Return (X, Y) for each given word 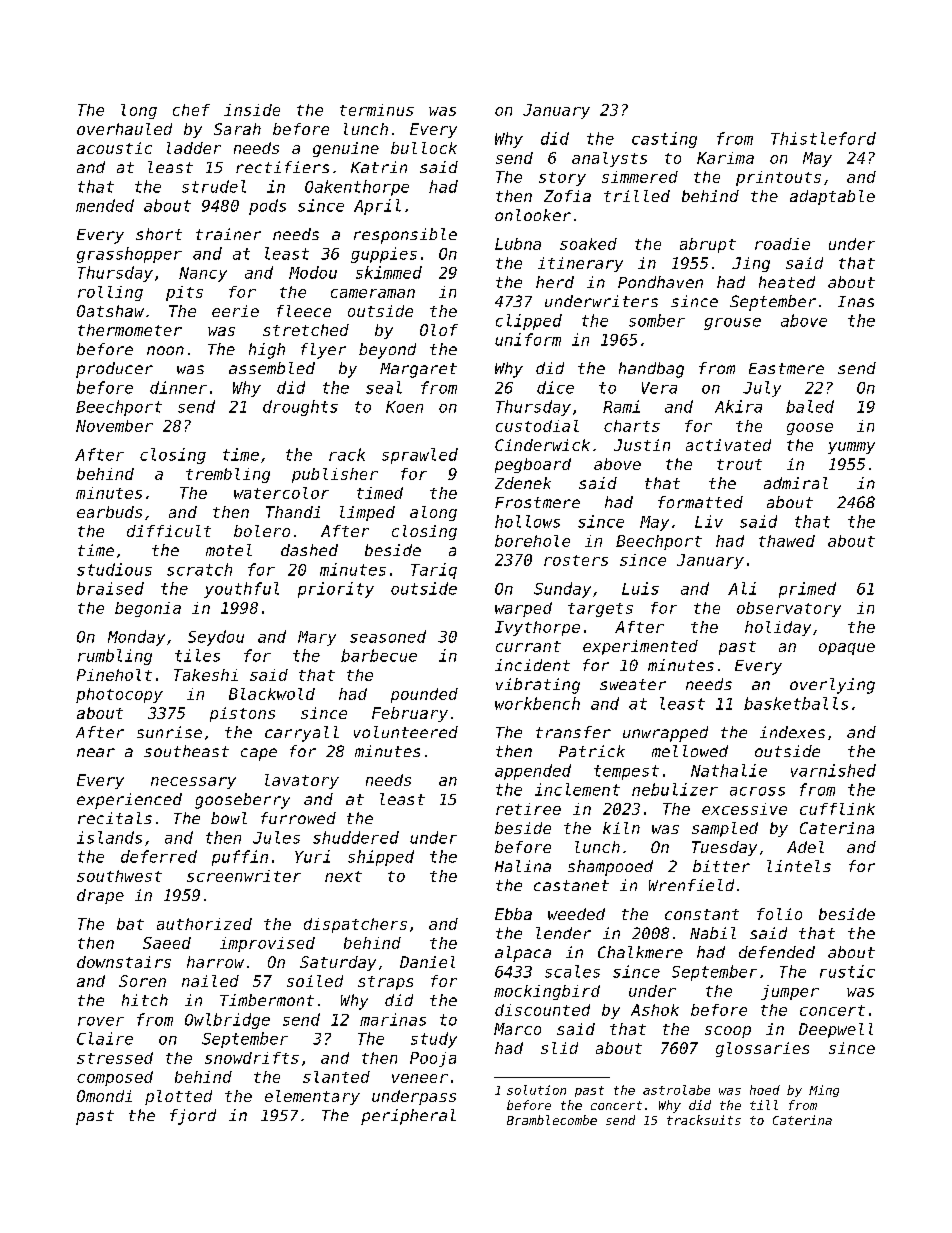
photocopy (119, 695)
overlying (832, 686)
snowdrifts (252, 1058)
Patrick (592, 751)
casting (664, 140)
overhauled (124, 129)
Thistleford (823, 138)
